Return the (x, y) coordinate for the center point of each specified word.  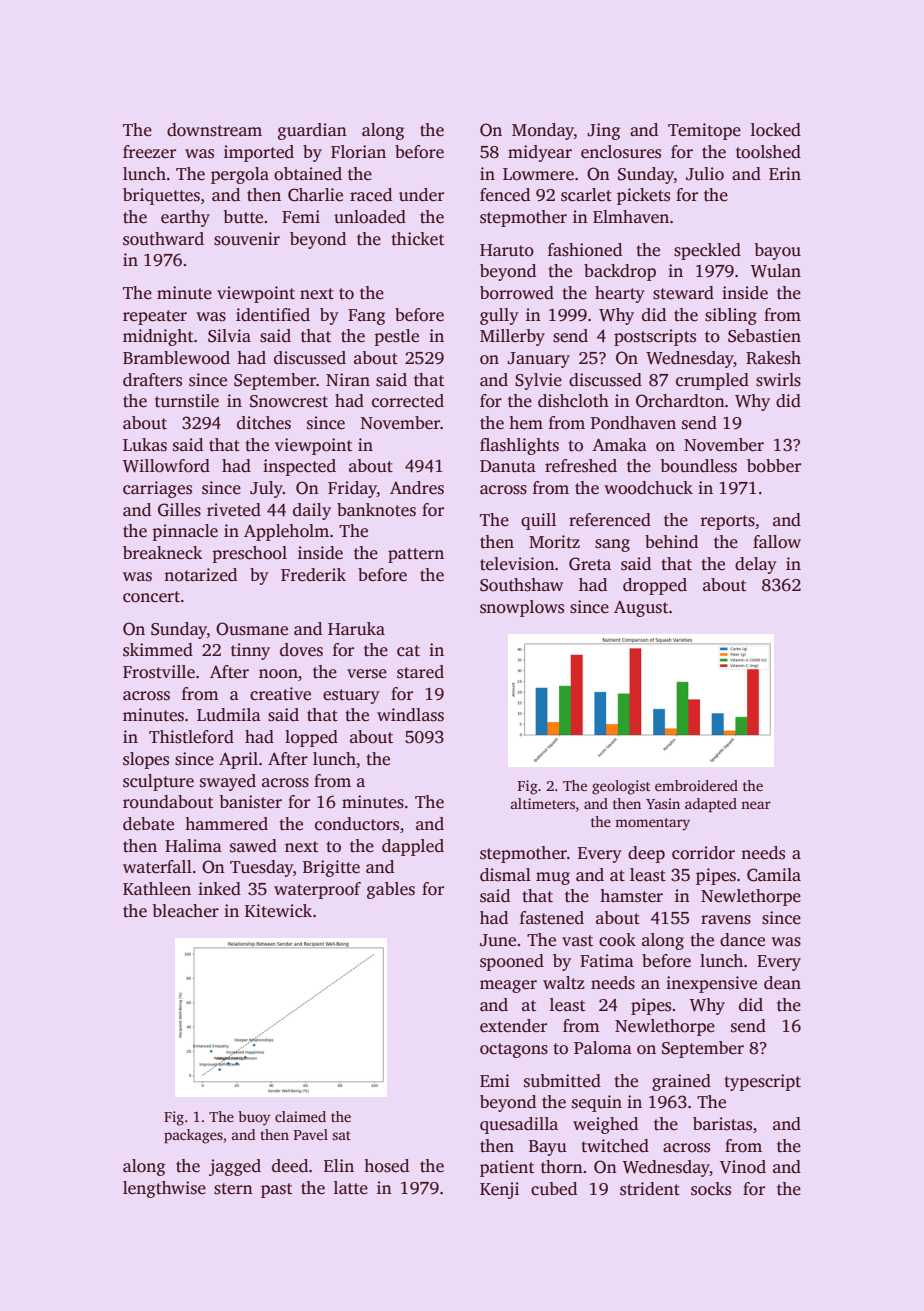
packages (193, 1136)
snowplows (522, 608)
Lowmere (538, 174)
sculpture (158, 782)
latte (351, 1188)
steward (683, 293)
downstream (214, 130)
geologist (621, 787)
